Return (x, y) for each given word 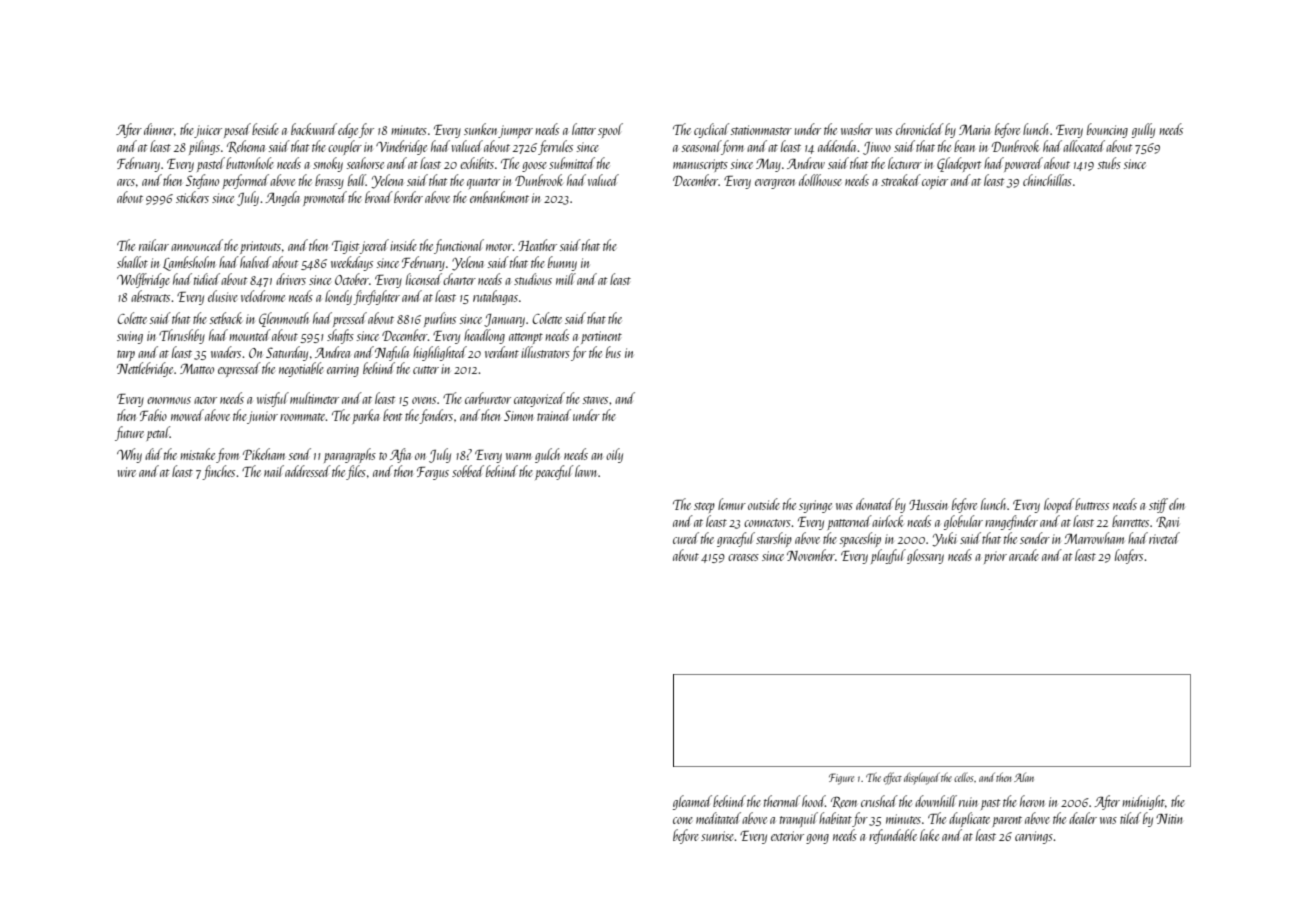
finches (218, 472)
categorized (539, 399)
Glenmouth (284, 319)
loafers (1129, 556)
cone (683, 820)
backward (314, 129)
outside (764, 504)
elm (1177, 504)
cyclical (711, 130)
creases (743, 557)
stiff (1158, 505)
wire (127, 472)
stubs (1109, 163)
